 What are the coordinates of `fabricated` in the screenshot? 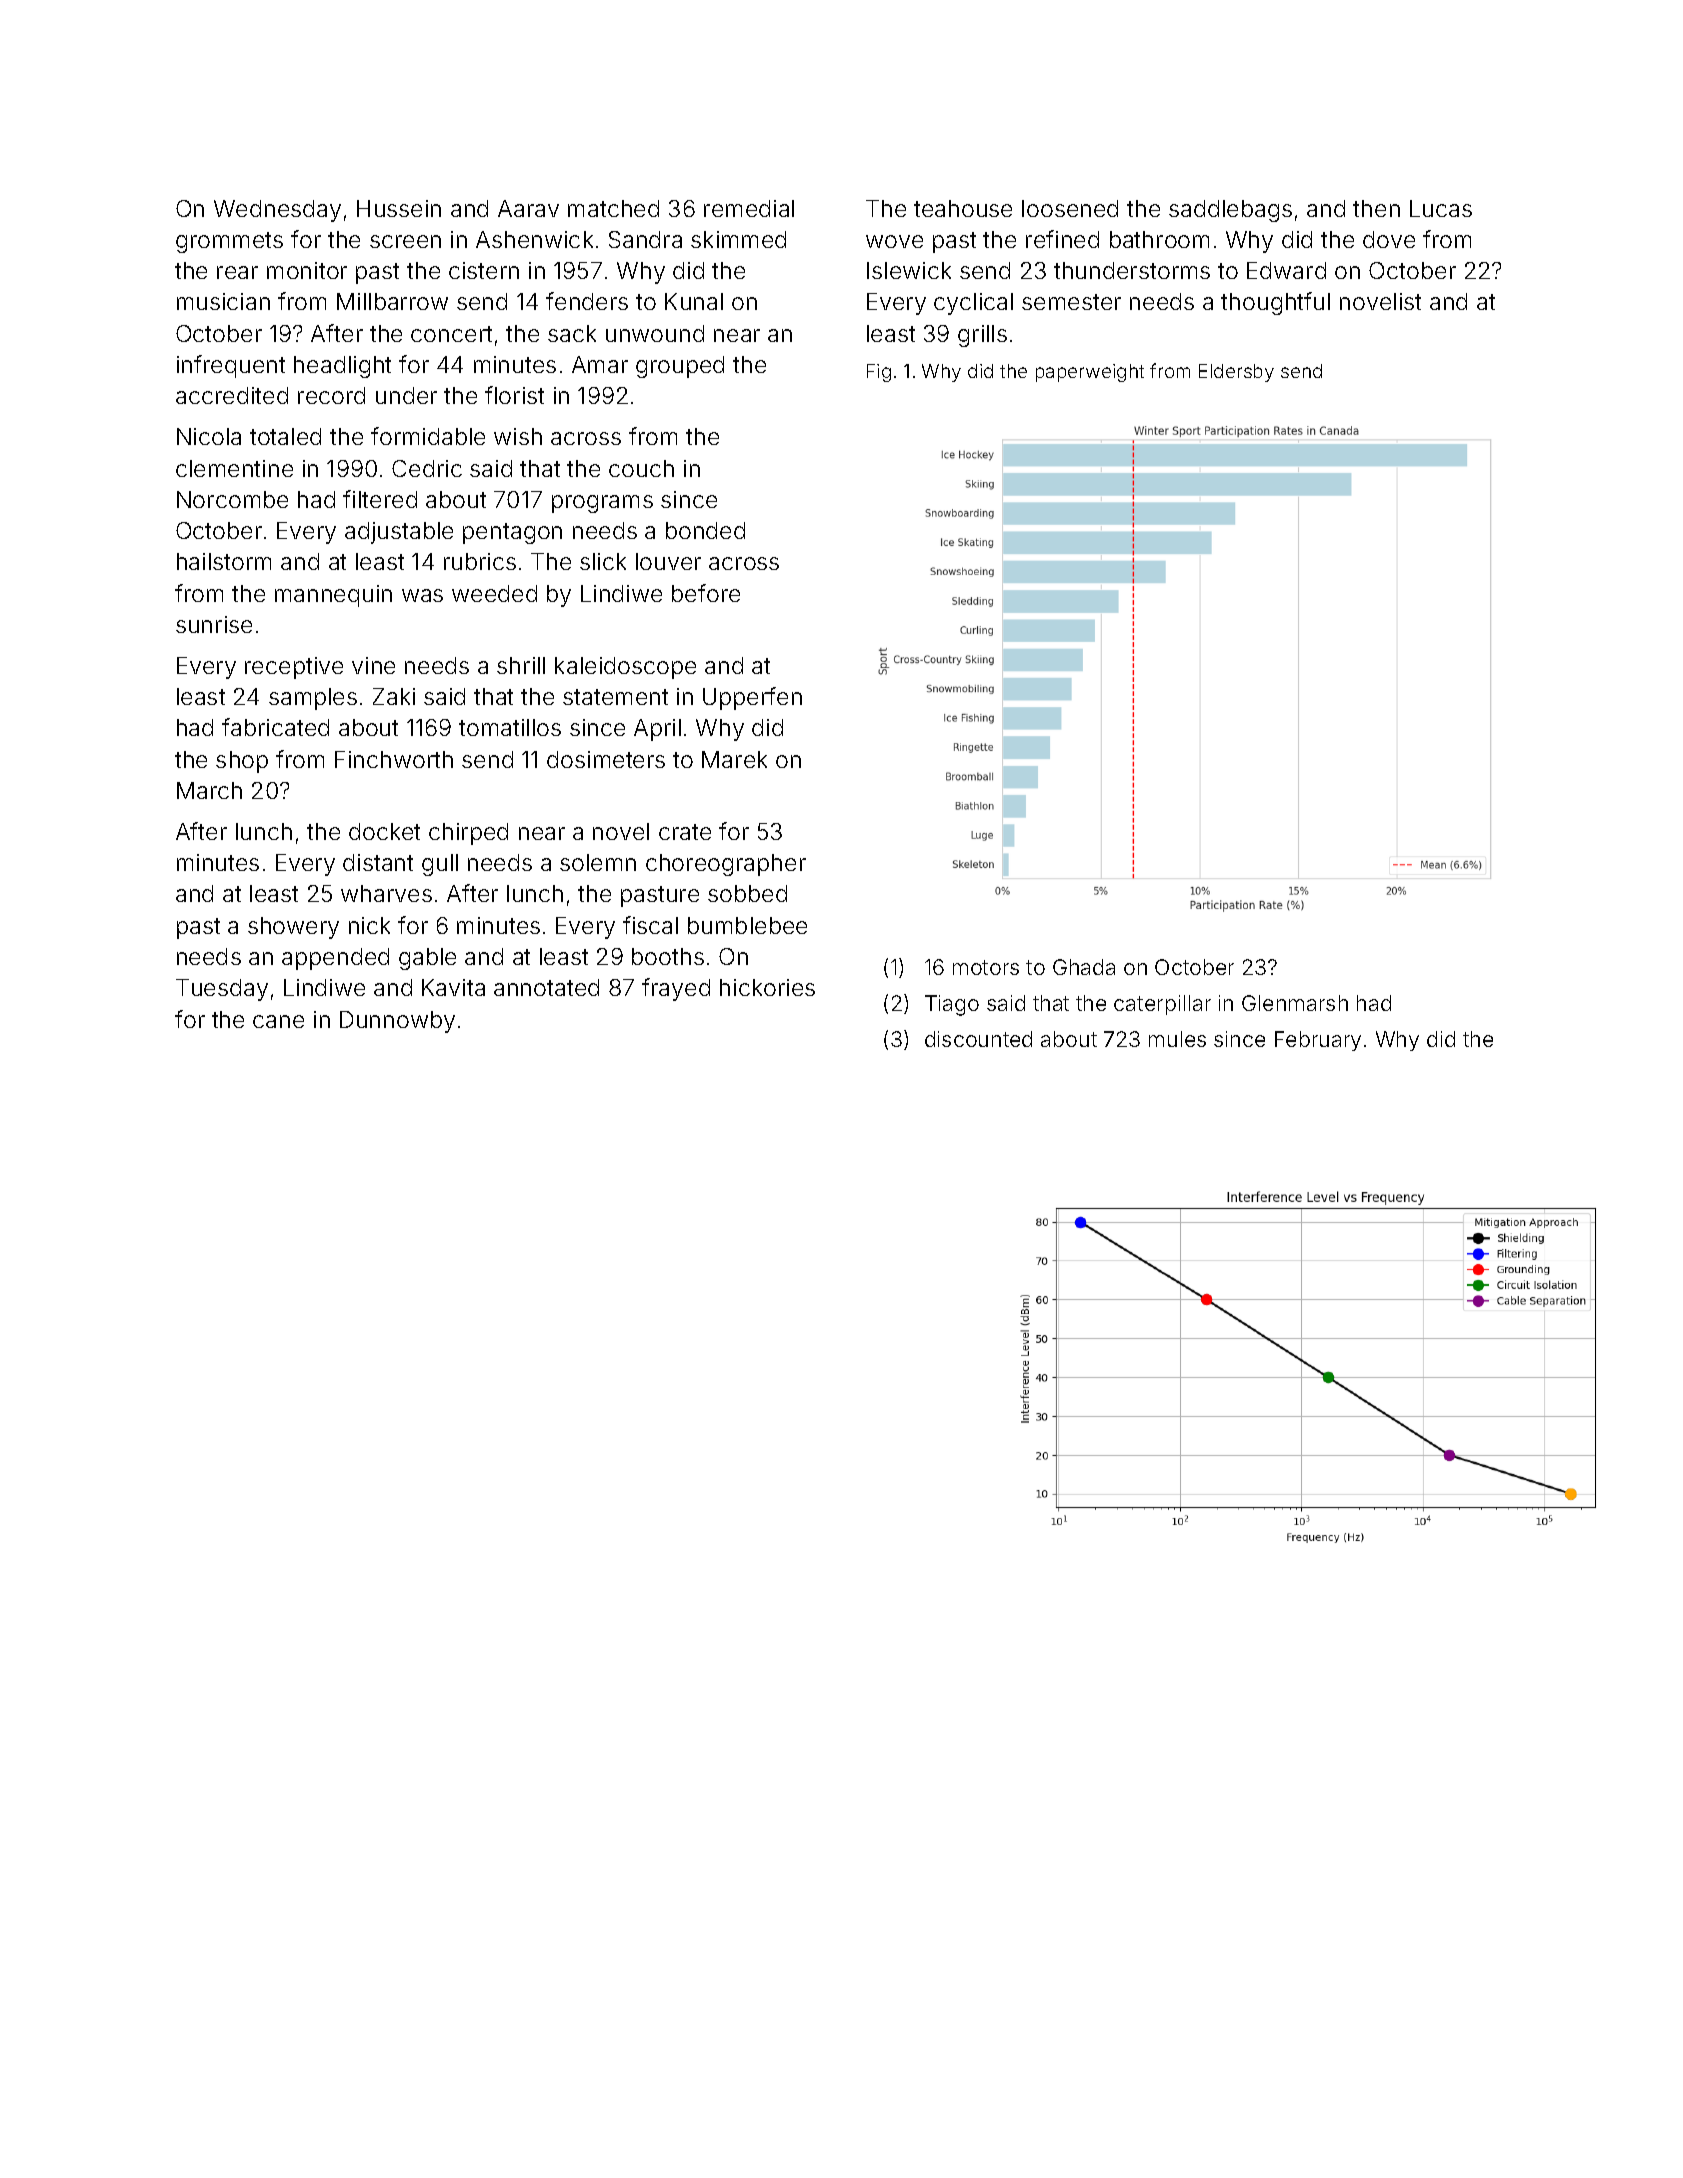 It's located at (275, 727).
